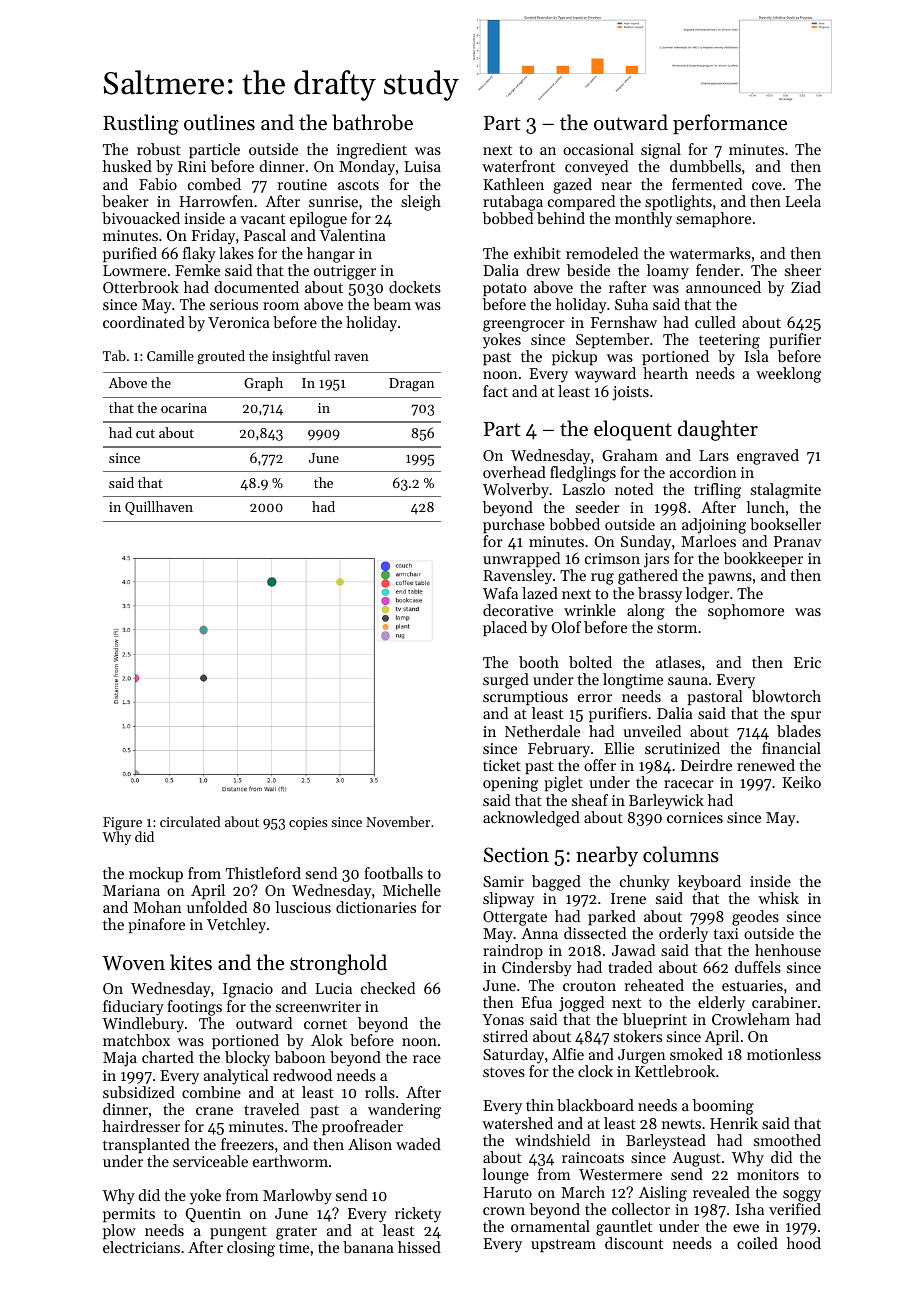  I want to click on henhouse, so click(788, 950).
